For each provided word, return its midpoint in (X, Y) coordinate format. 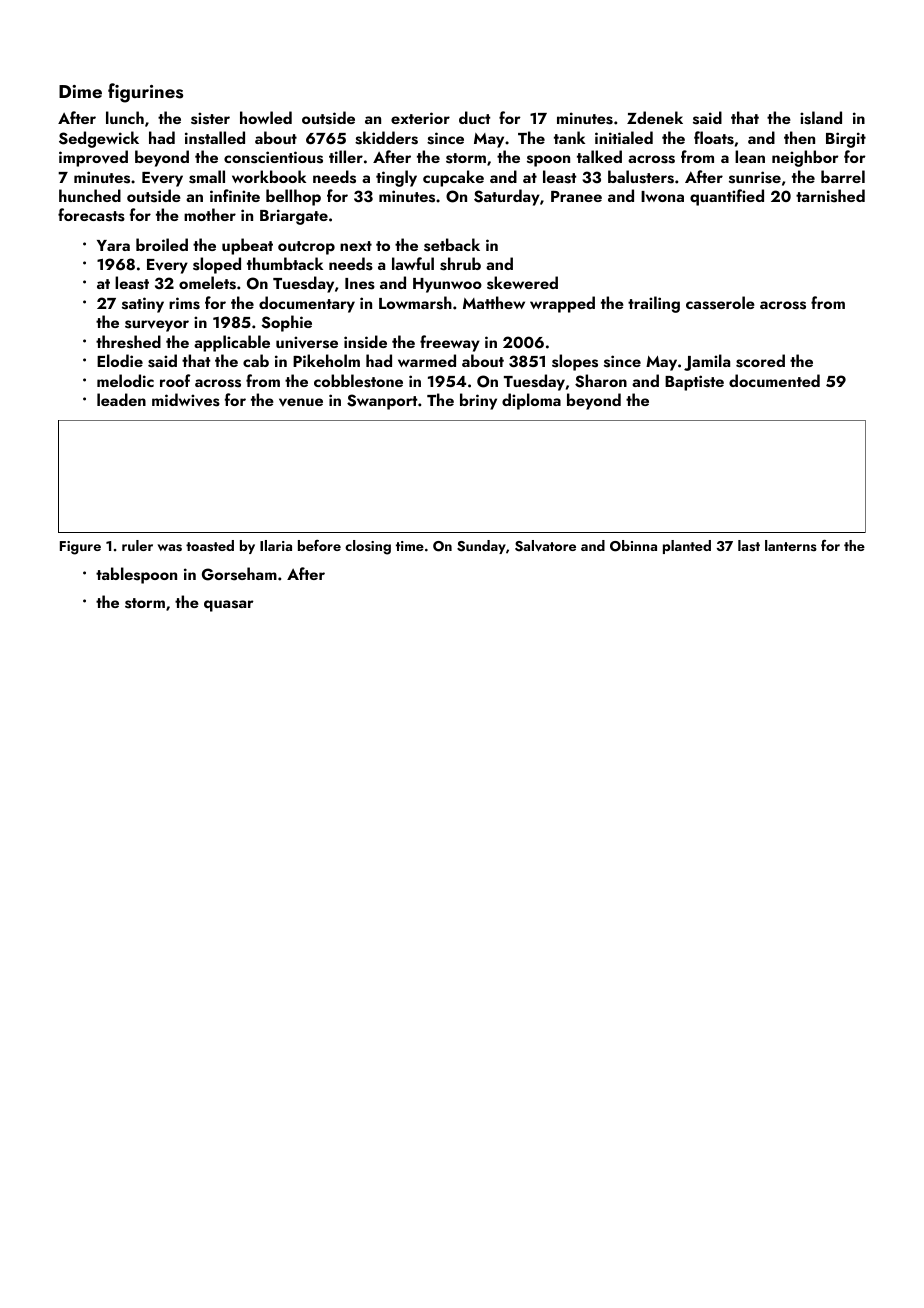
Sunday (481, 547)
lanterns (791, 545)
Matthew (494, 302)
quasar (229, 606)
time (410, 546)
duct (474, 117)
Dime (80, 91)
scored (760, 361)
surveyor (157, 326)
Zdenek (655, 117)
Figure (80, 548)
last (749, 546)
